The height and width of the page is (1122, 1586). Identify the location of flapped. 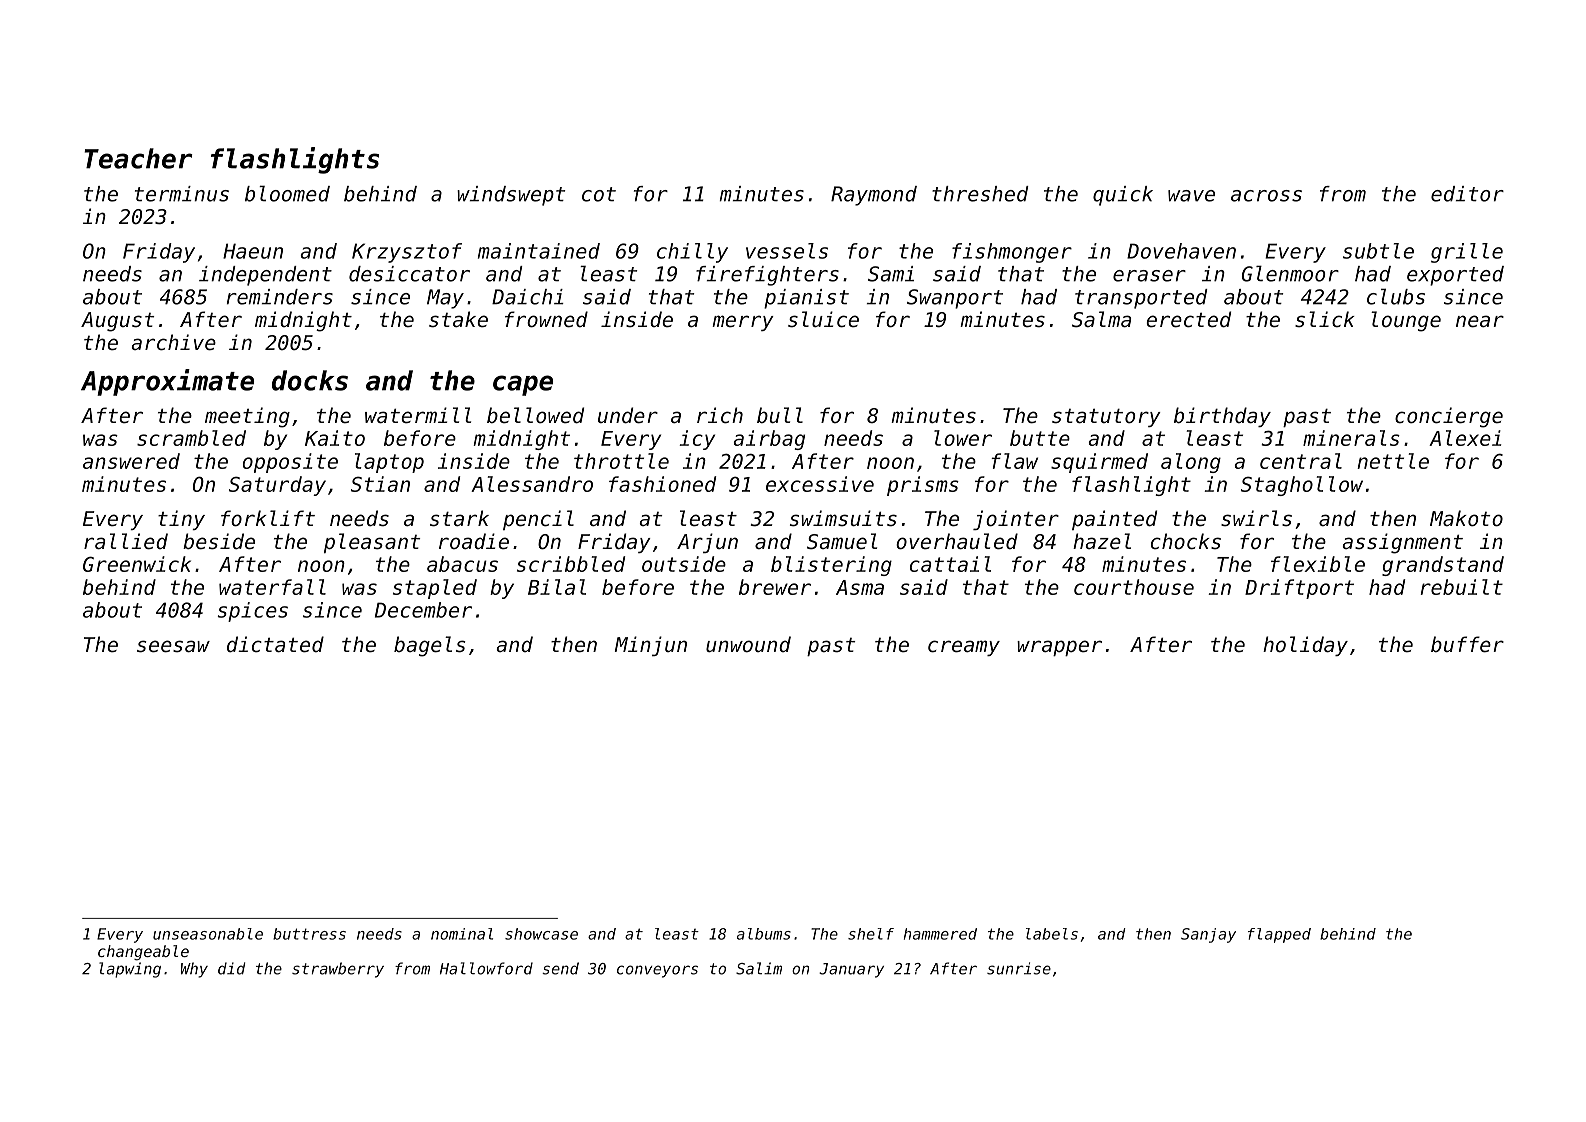
(1279, 935).
